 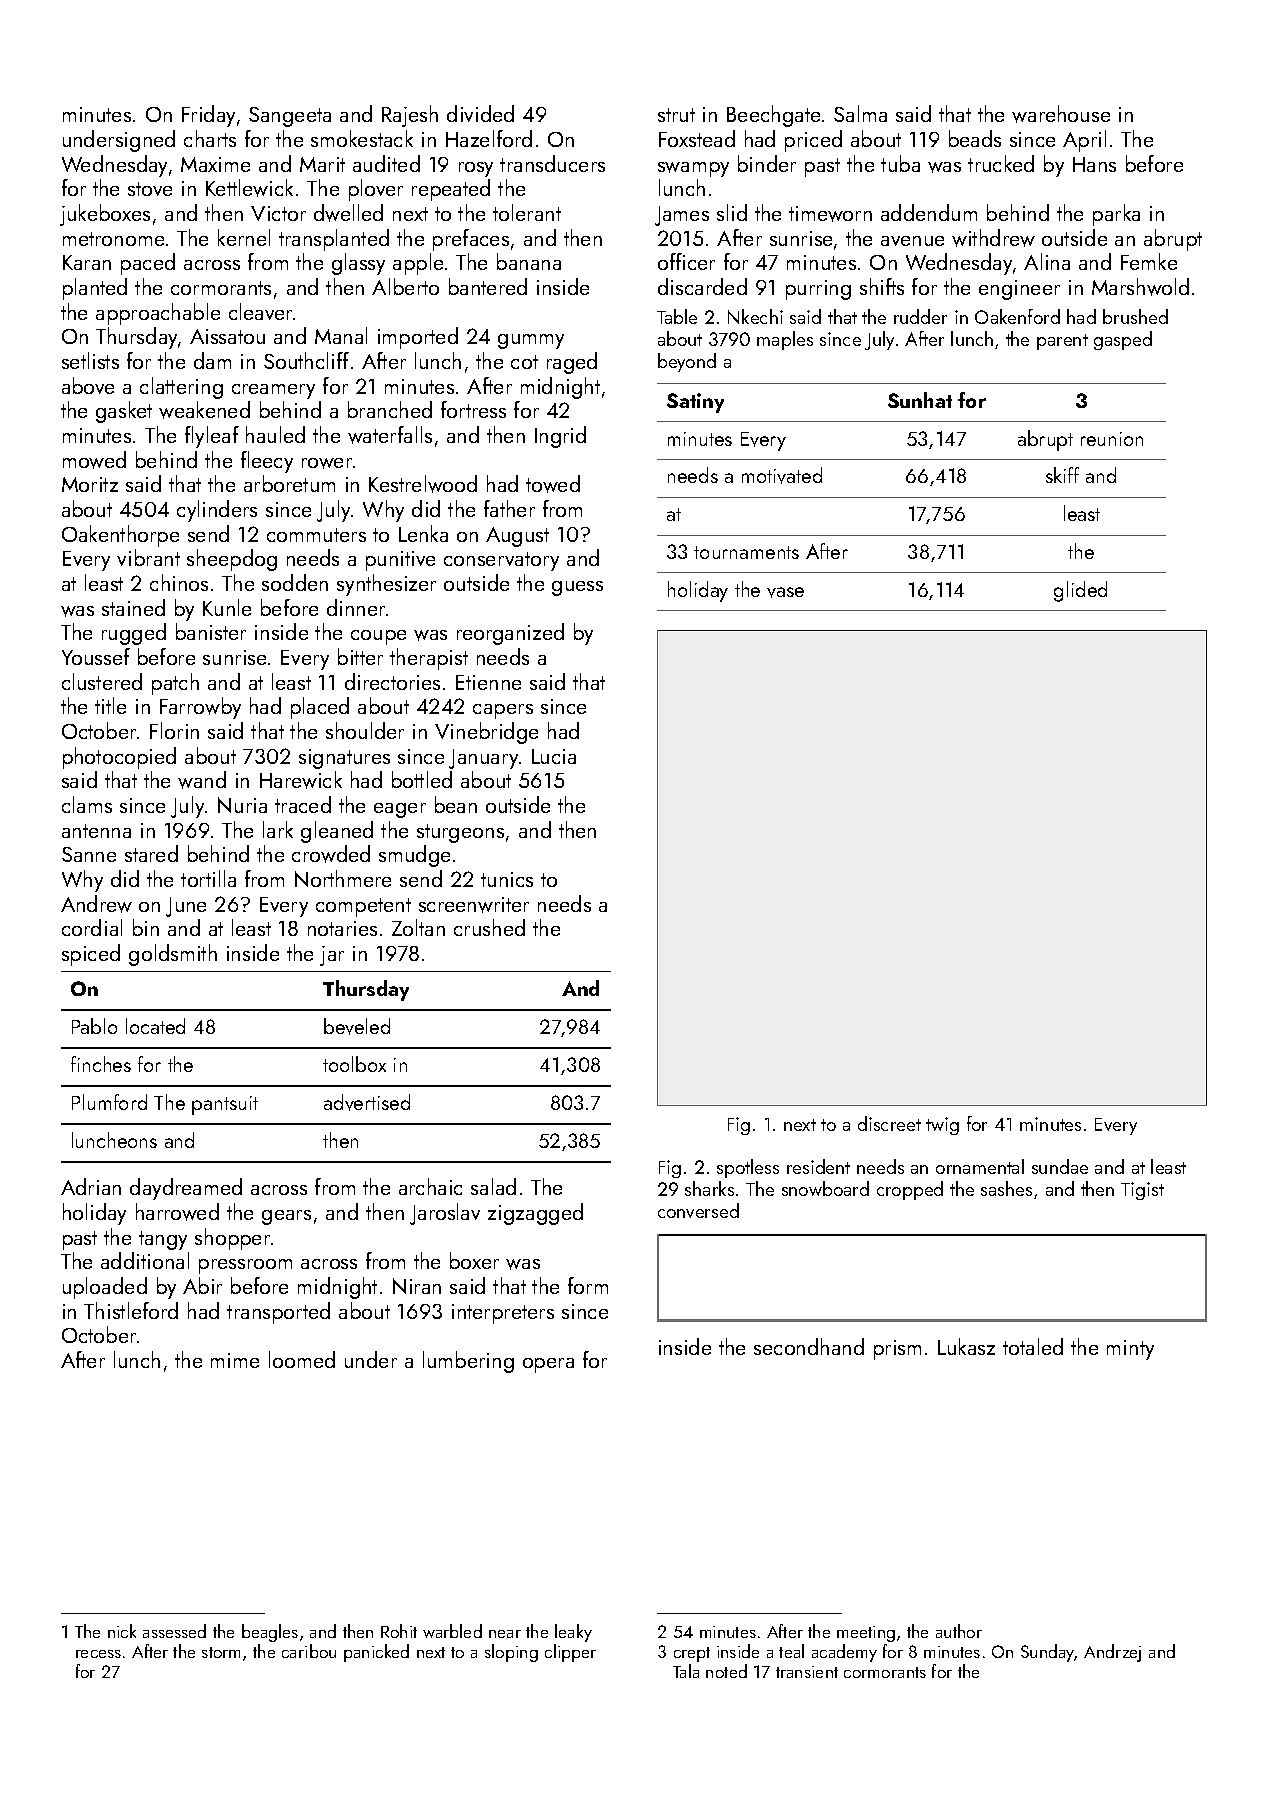 What do you see at coordinates (480, 113) in the screenshot?
I see `divided` at bounding box center [480, 113].
